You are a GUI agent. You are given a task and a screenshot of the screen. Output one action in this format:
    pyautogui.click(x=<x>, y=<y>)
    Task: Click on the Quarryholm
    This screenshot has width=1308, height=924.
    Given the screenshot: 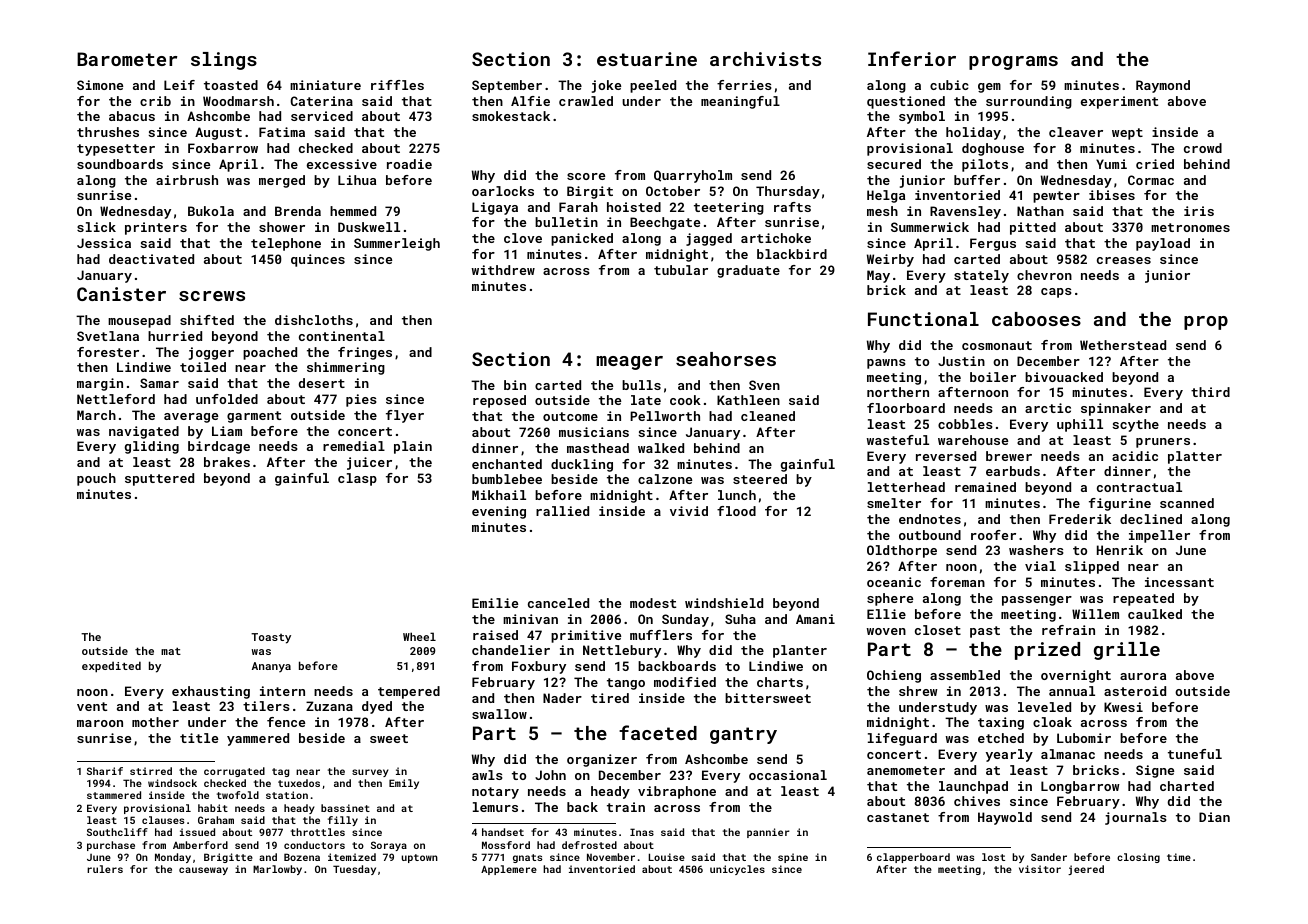 What is the action you would take?
    pyautogui.click(x=693, y=176)
